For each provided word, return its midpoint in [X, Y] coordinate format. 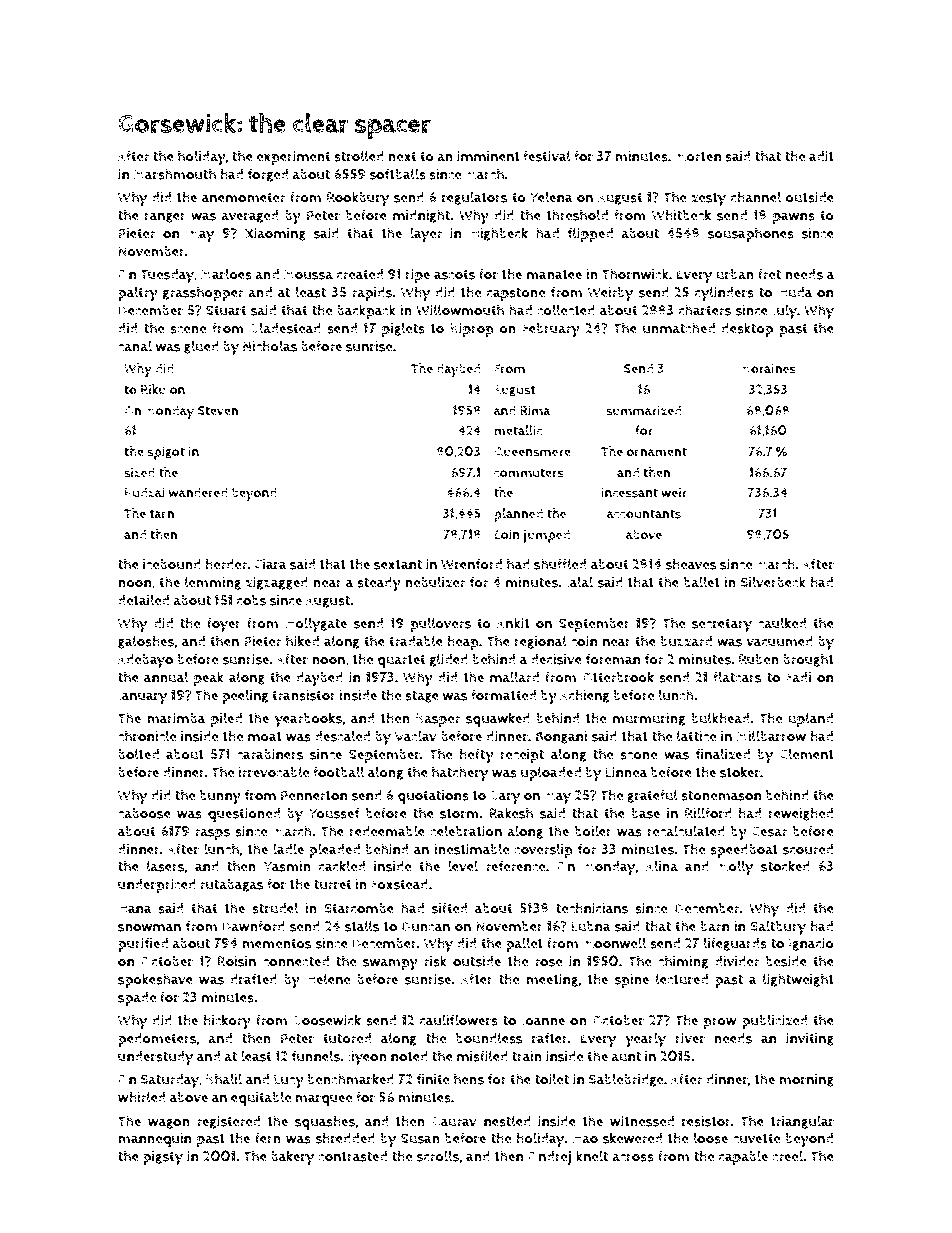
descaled [342, 736]
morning [806, 1080]
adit [821, 156]
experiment [294, 158]
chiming [683, 962]
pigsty [163, 1158]
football [338, 772]
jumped [546, 536]
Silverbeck [773, 582]
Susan [420, 1138]
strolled [359, 156]
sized [139, 472]
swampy [390, 965]
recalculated [686, 831]
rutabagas [231, 885]
